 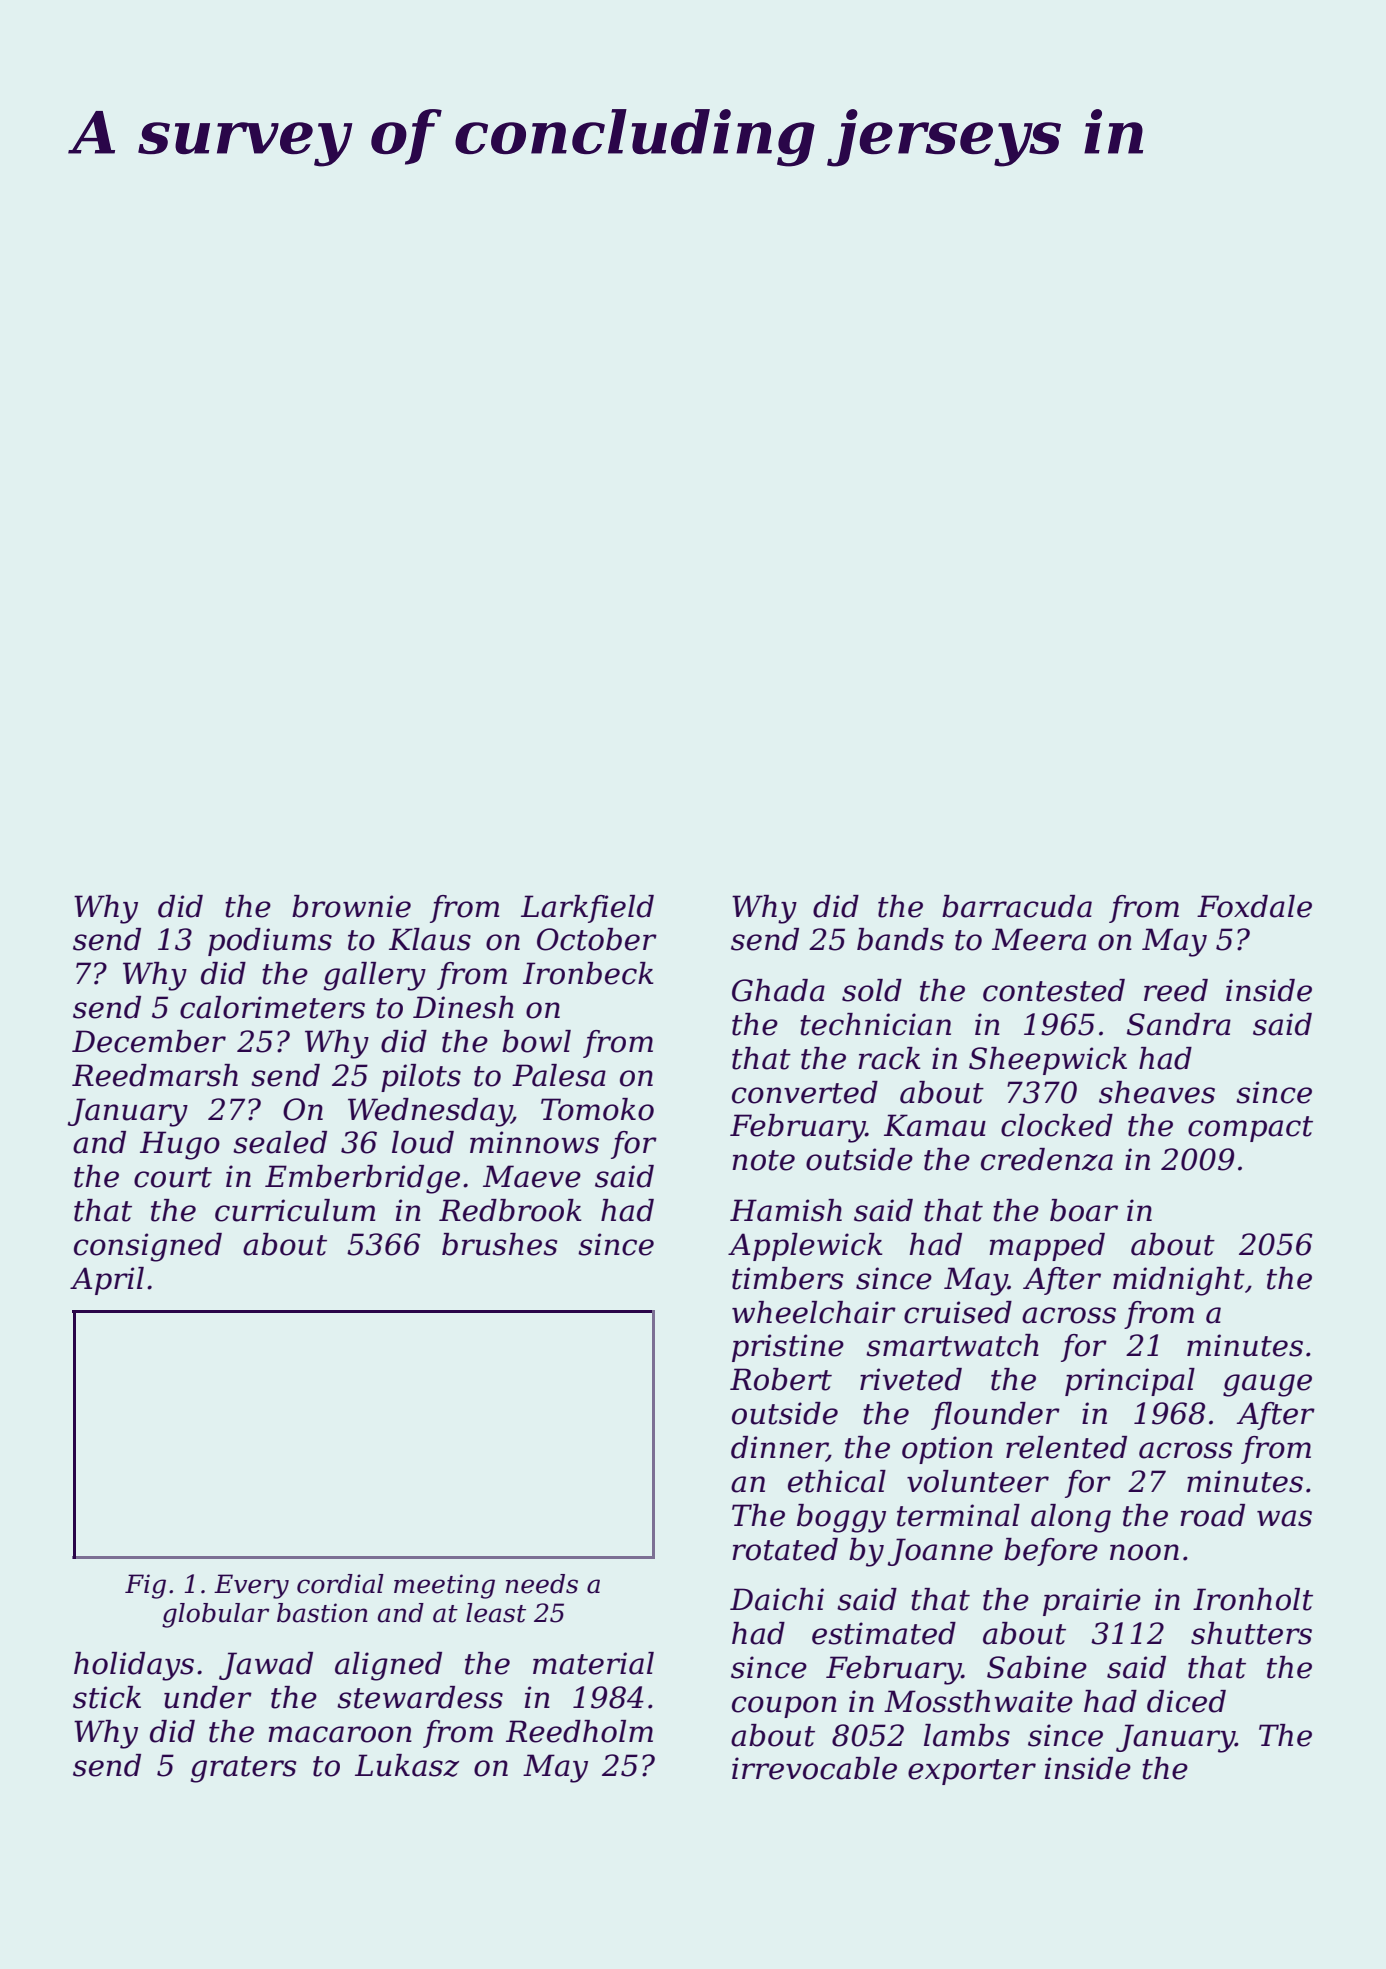 I want to click on April, so click(x=107, y=1281).
